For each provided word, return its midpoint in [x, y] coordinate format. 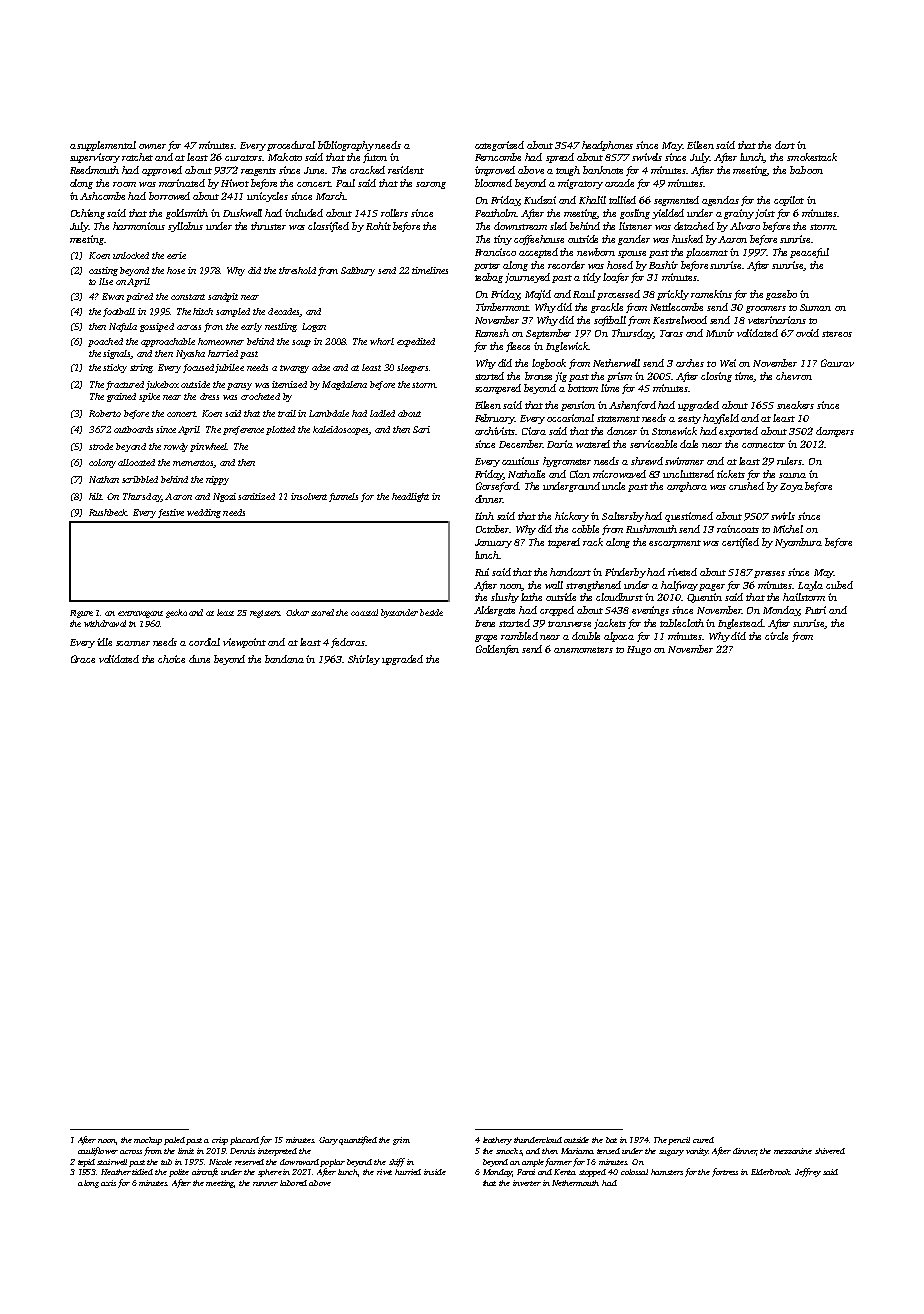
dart [785, 145]
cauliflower [98, 1151]
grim [401, 1141]
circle [776, 636]
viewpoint [244, 643]
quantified [358, 1140]
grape [486, 638]
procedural [291, 146]
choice [171, 659]
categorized [499, 146]
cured [703, 1140]
